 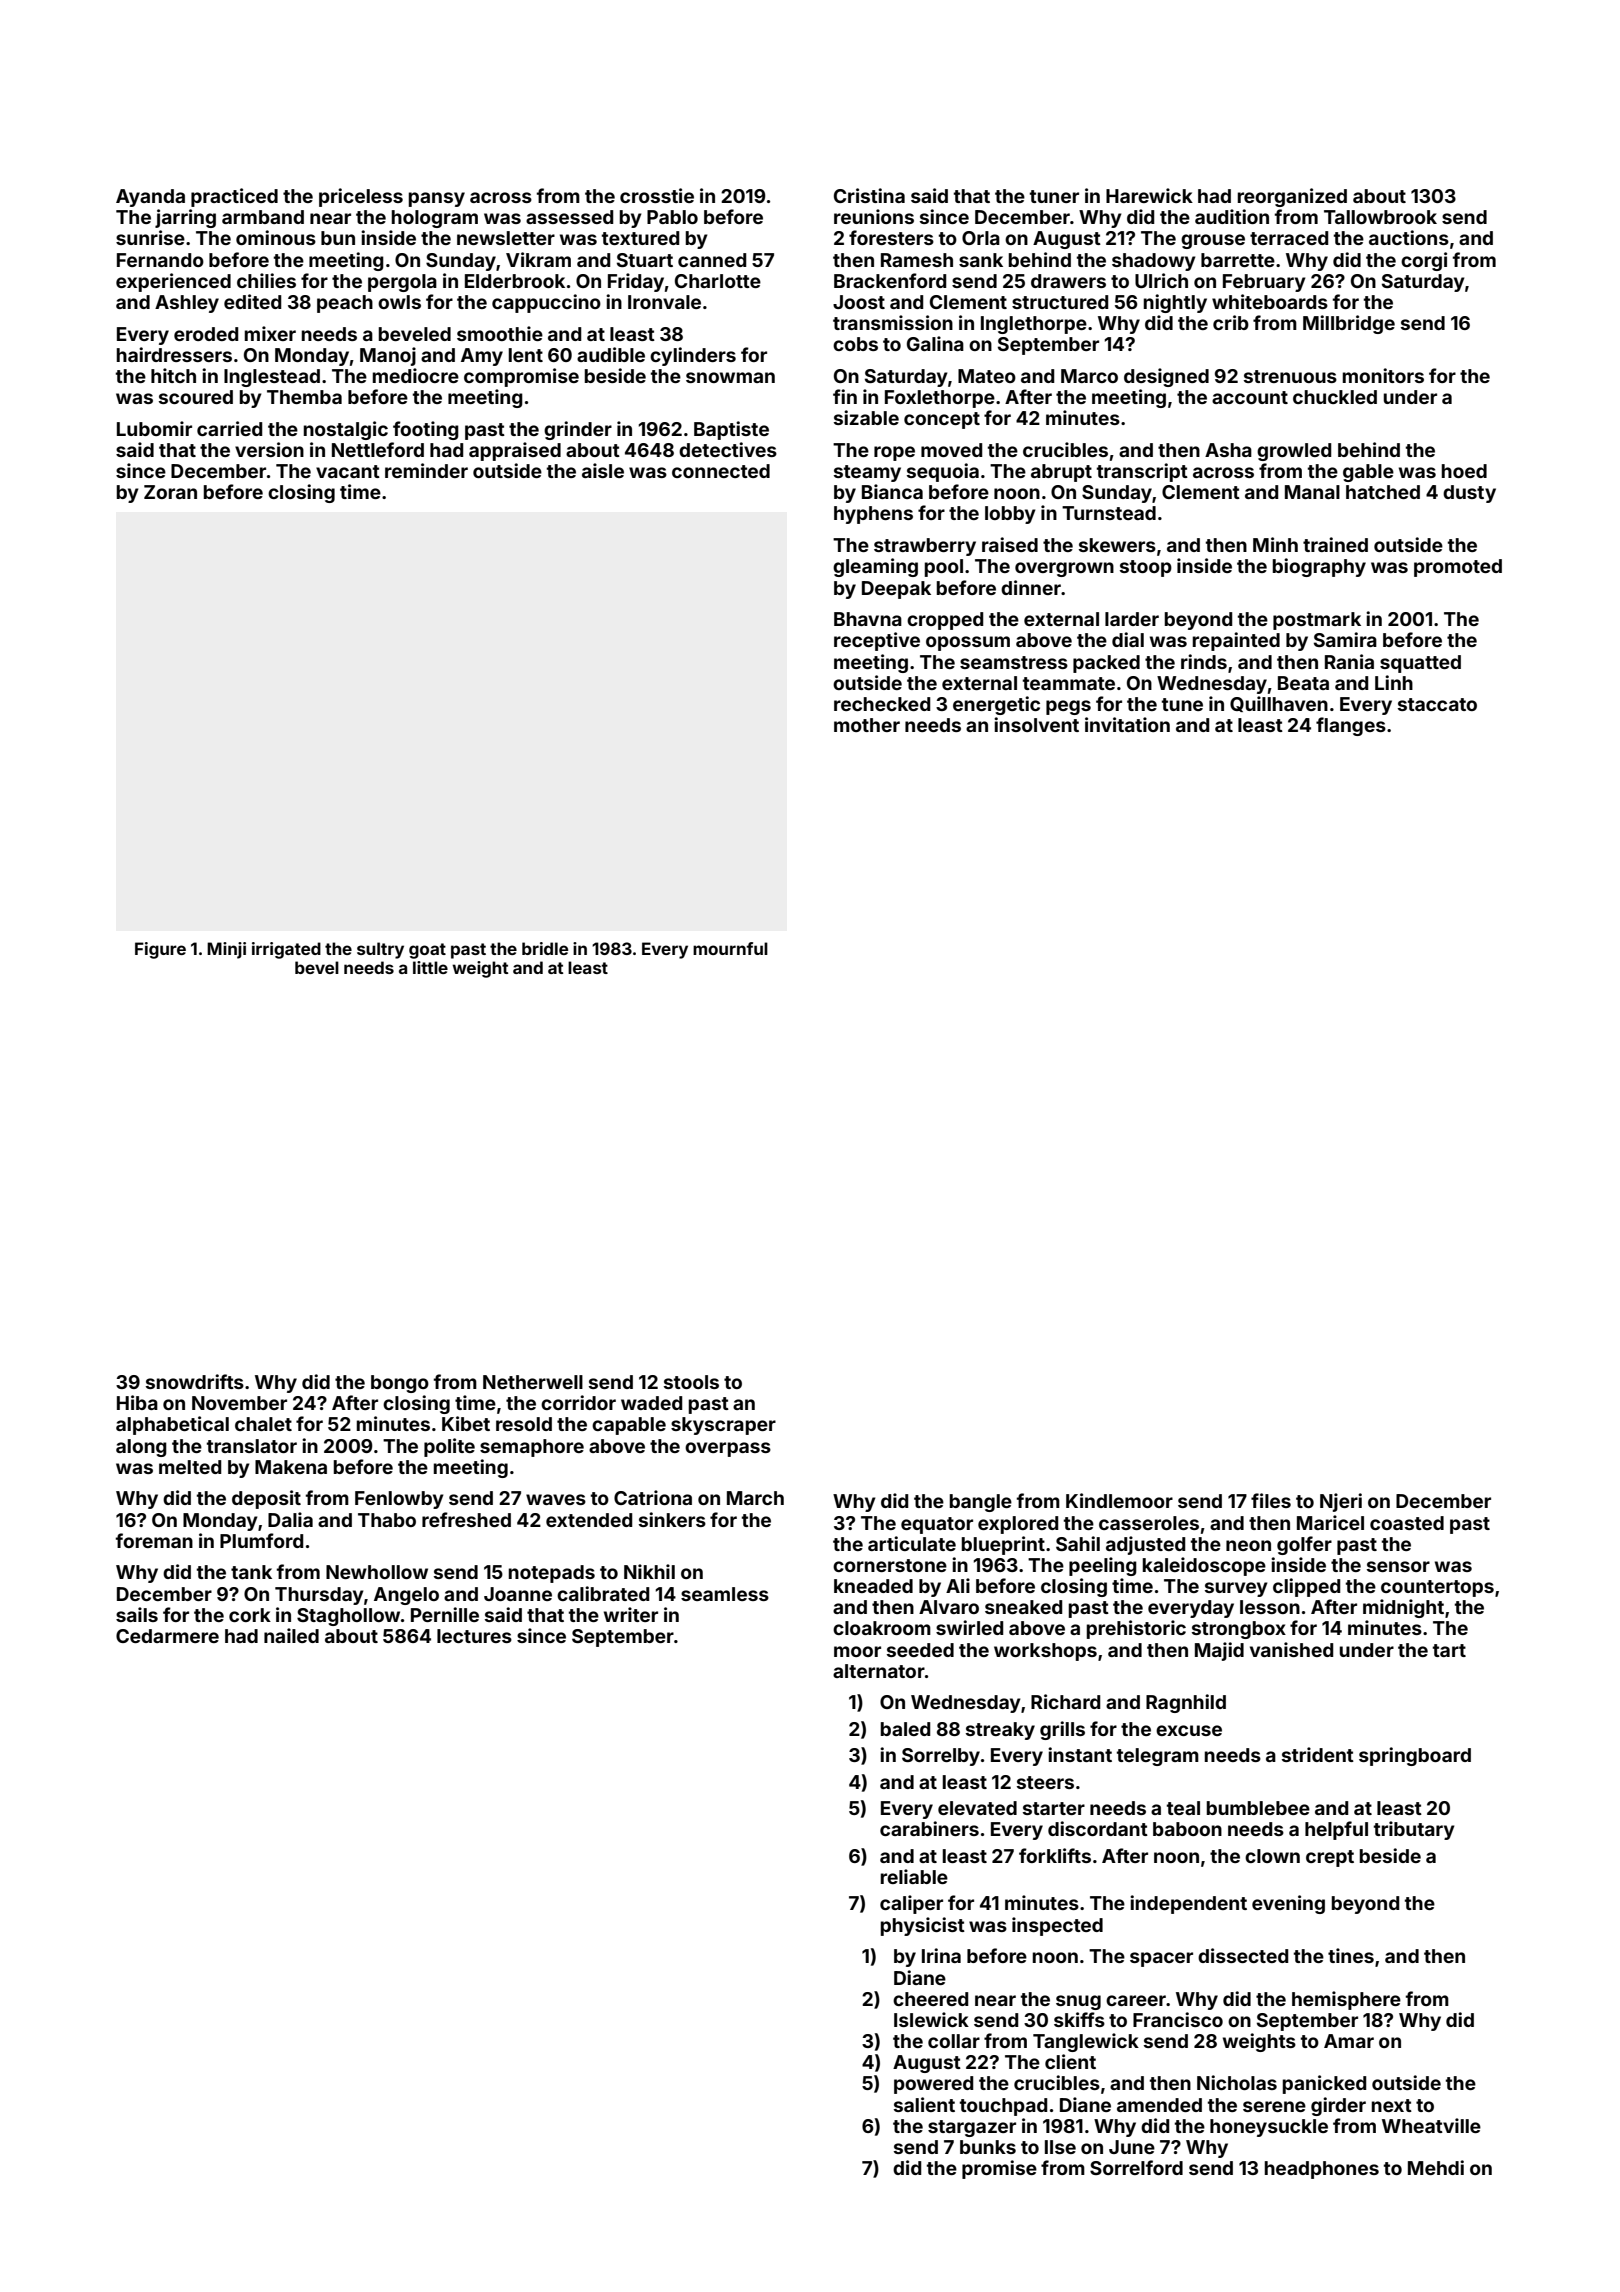 What do you see at coordinates (361, 197) in the image?
I see `priceless` at bounding box center [361, 197].
